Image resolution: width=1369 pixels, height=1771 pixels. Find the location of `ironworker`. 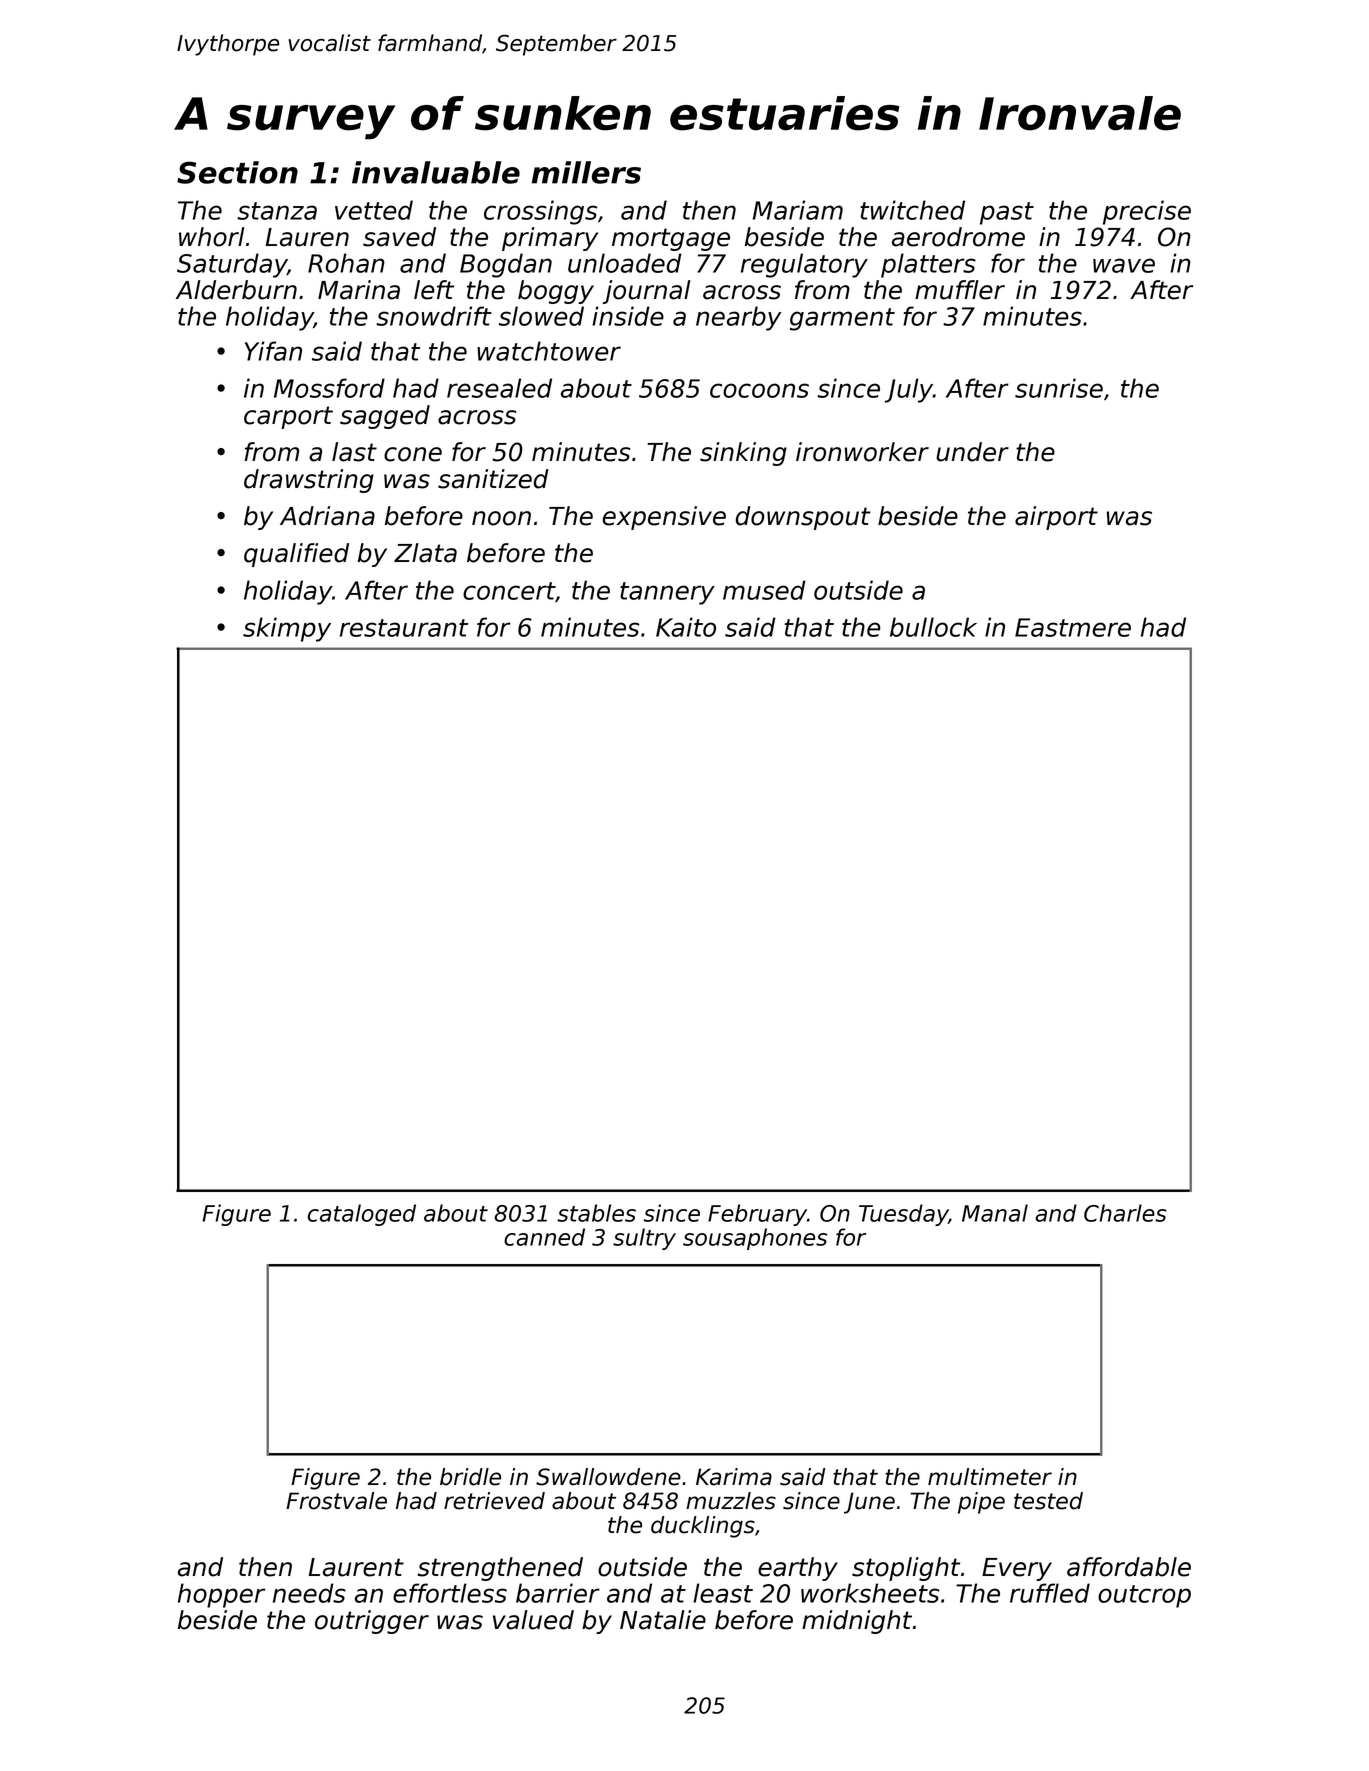

ironworker is located at coordinates (862, 452).
